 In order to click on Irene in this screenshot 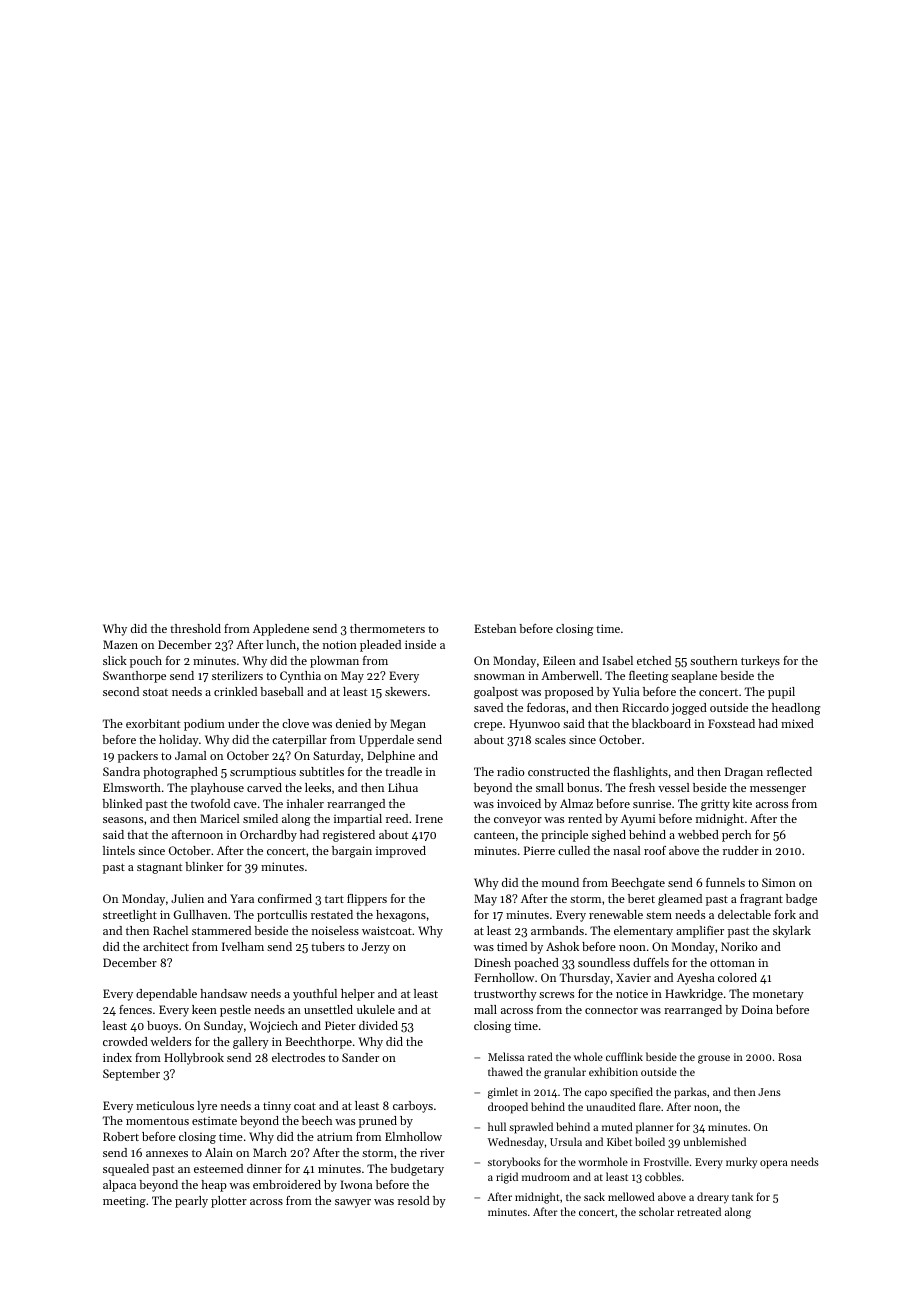, I will do `click(429, 818)`.
